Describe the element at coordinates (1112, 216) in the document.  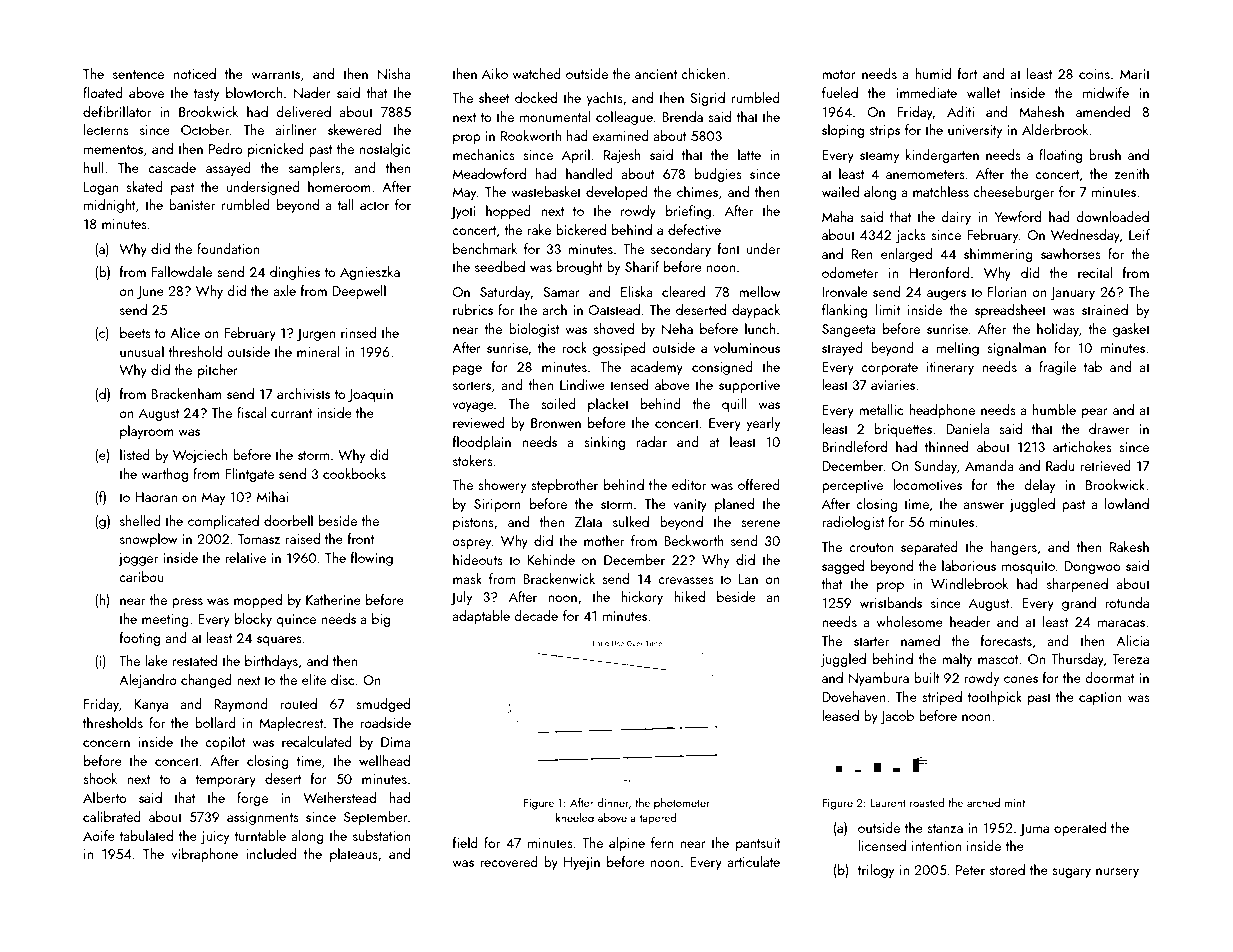
I see `downloaded` at that location.
